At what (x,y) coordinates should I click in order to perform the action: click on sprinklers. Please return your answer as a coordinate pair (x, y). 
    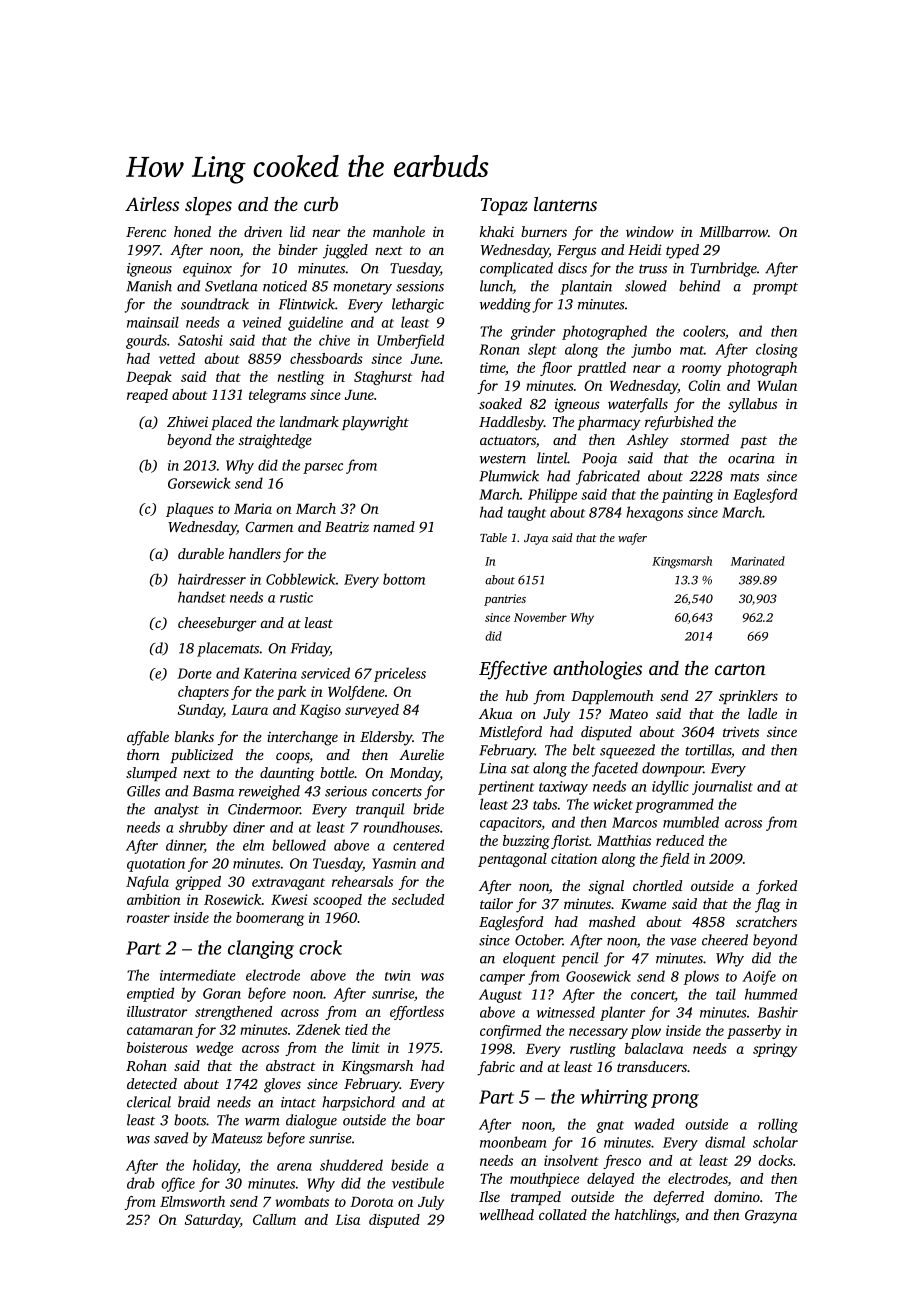
    Looking at the image, I should click on (748, 697).
